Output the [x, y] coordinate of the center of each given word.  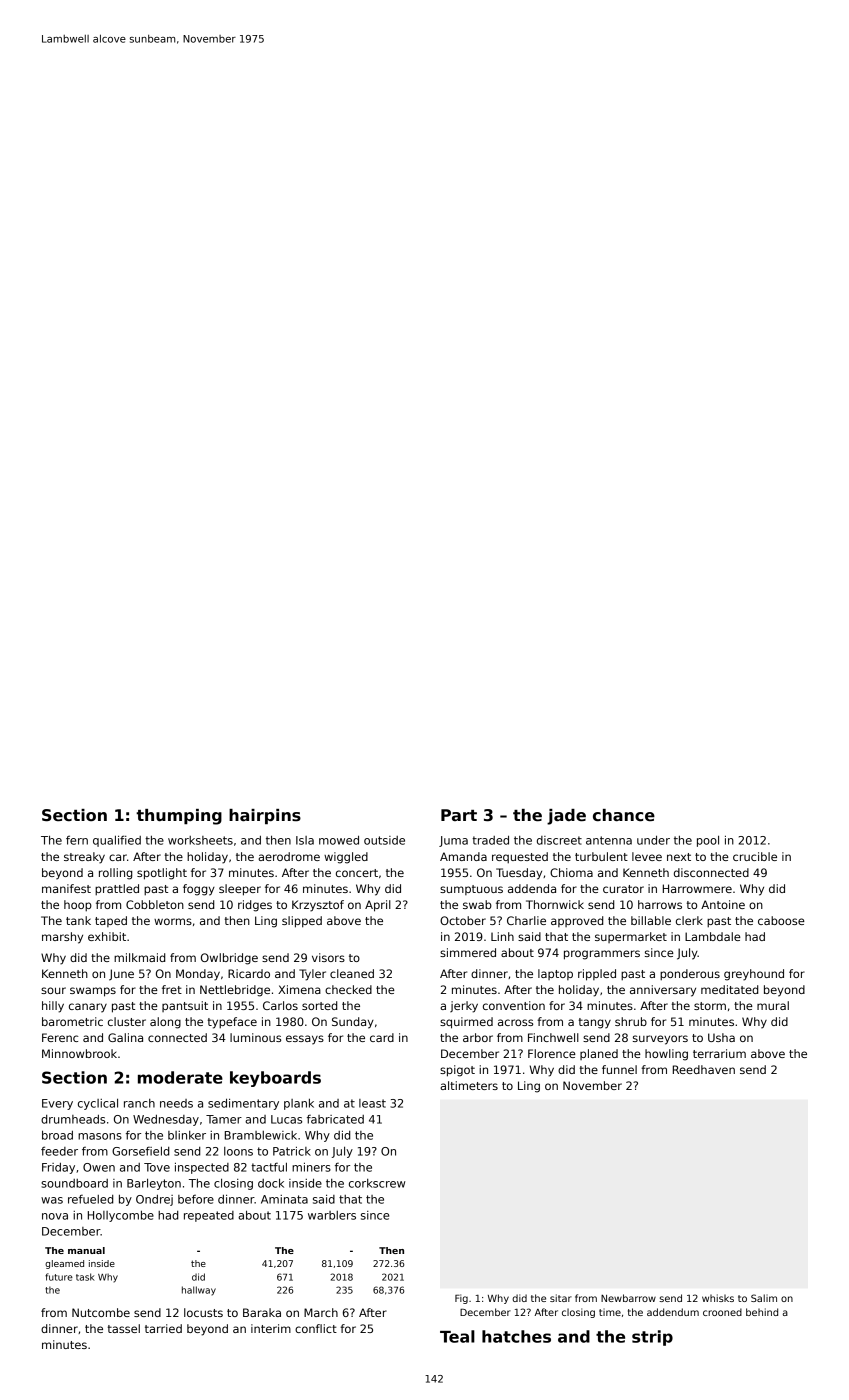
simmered [468, 952]
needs [176, 1103]
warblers [332, 1215]
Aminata [284, 1199]
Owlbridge [229, 959]
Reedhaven [704, 1069]
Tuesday [519, 874]
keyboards [275, 1079]
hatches [516, 1336]
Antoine [723, 904]
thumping [179, 817]
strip [652, 1338]
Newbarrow [628, 1298]
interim [271, 1328]
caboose [781, 920]
